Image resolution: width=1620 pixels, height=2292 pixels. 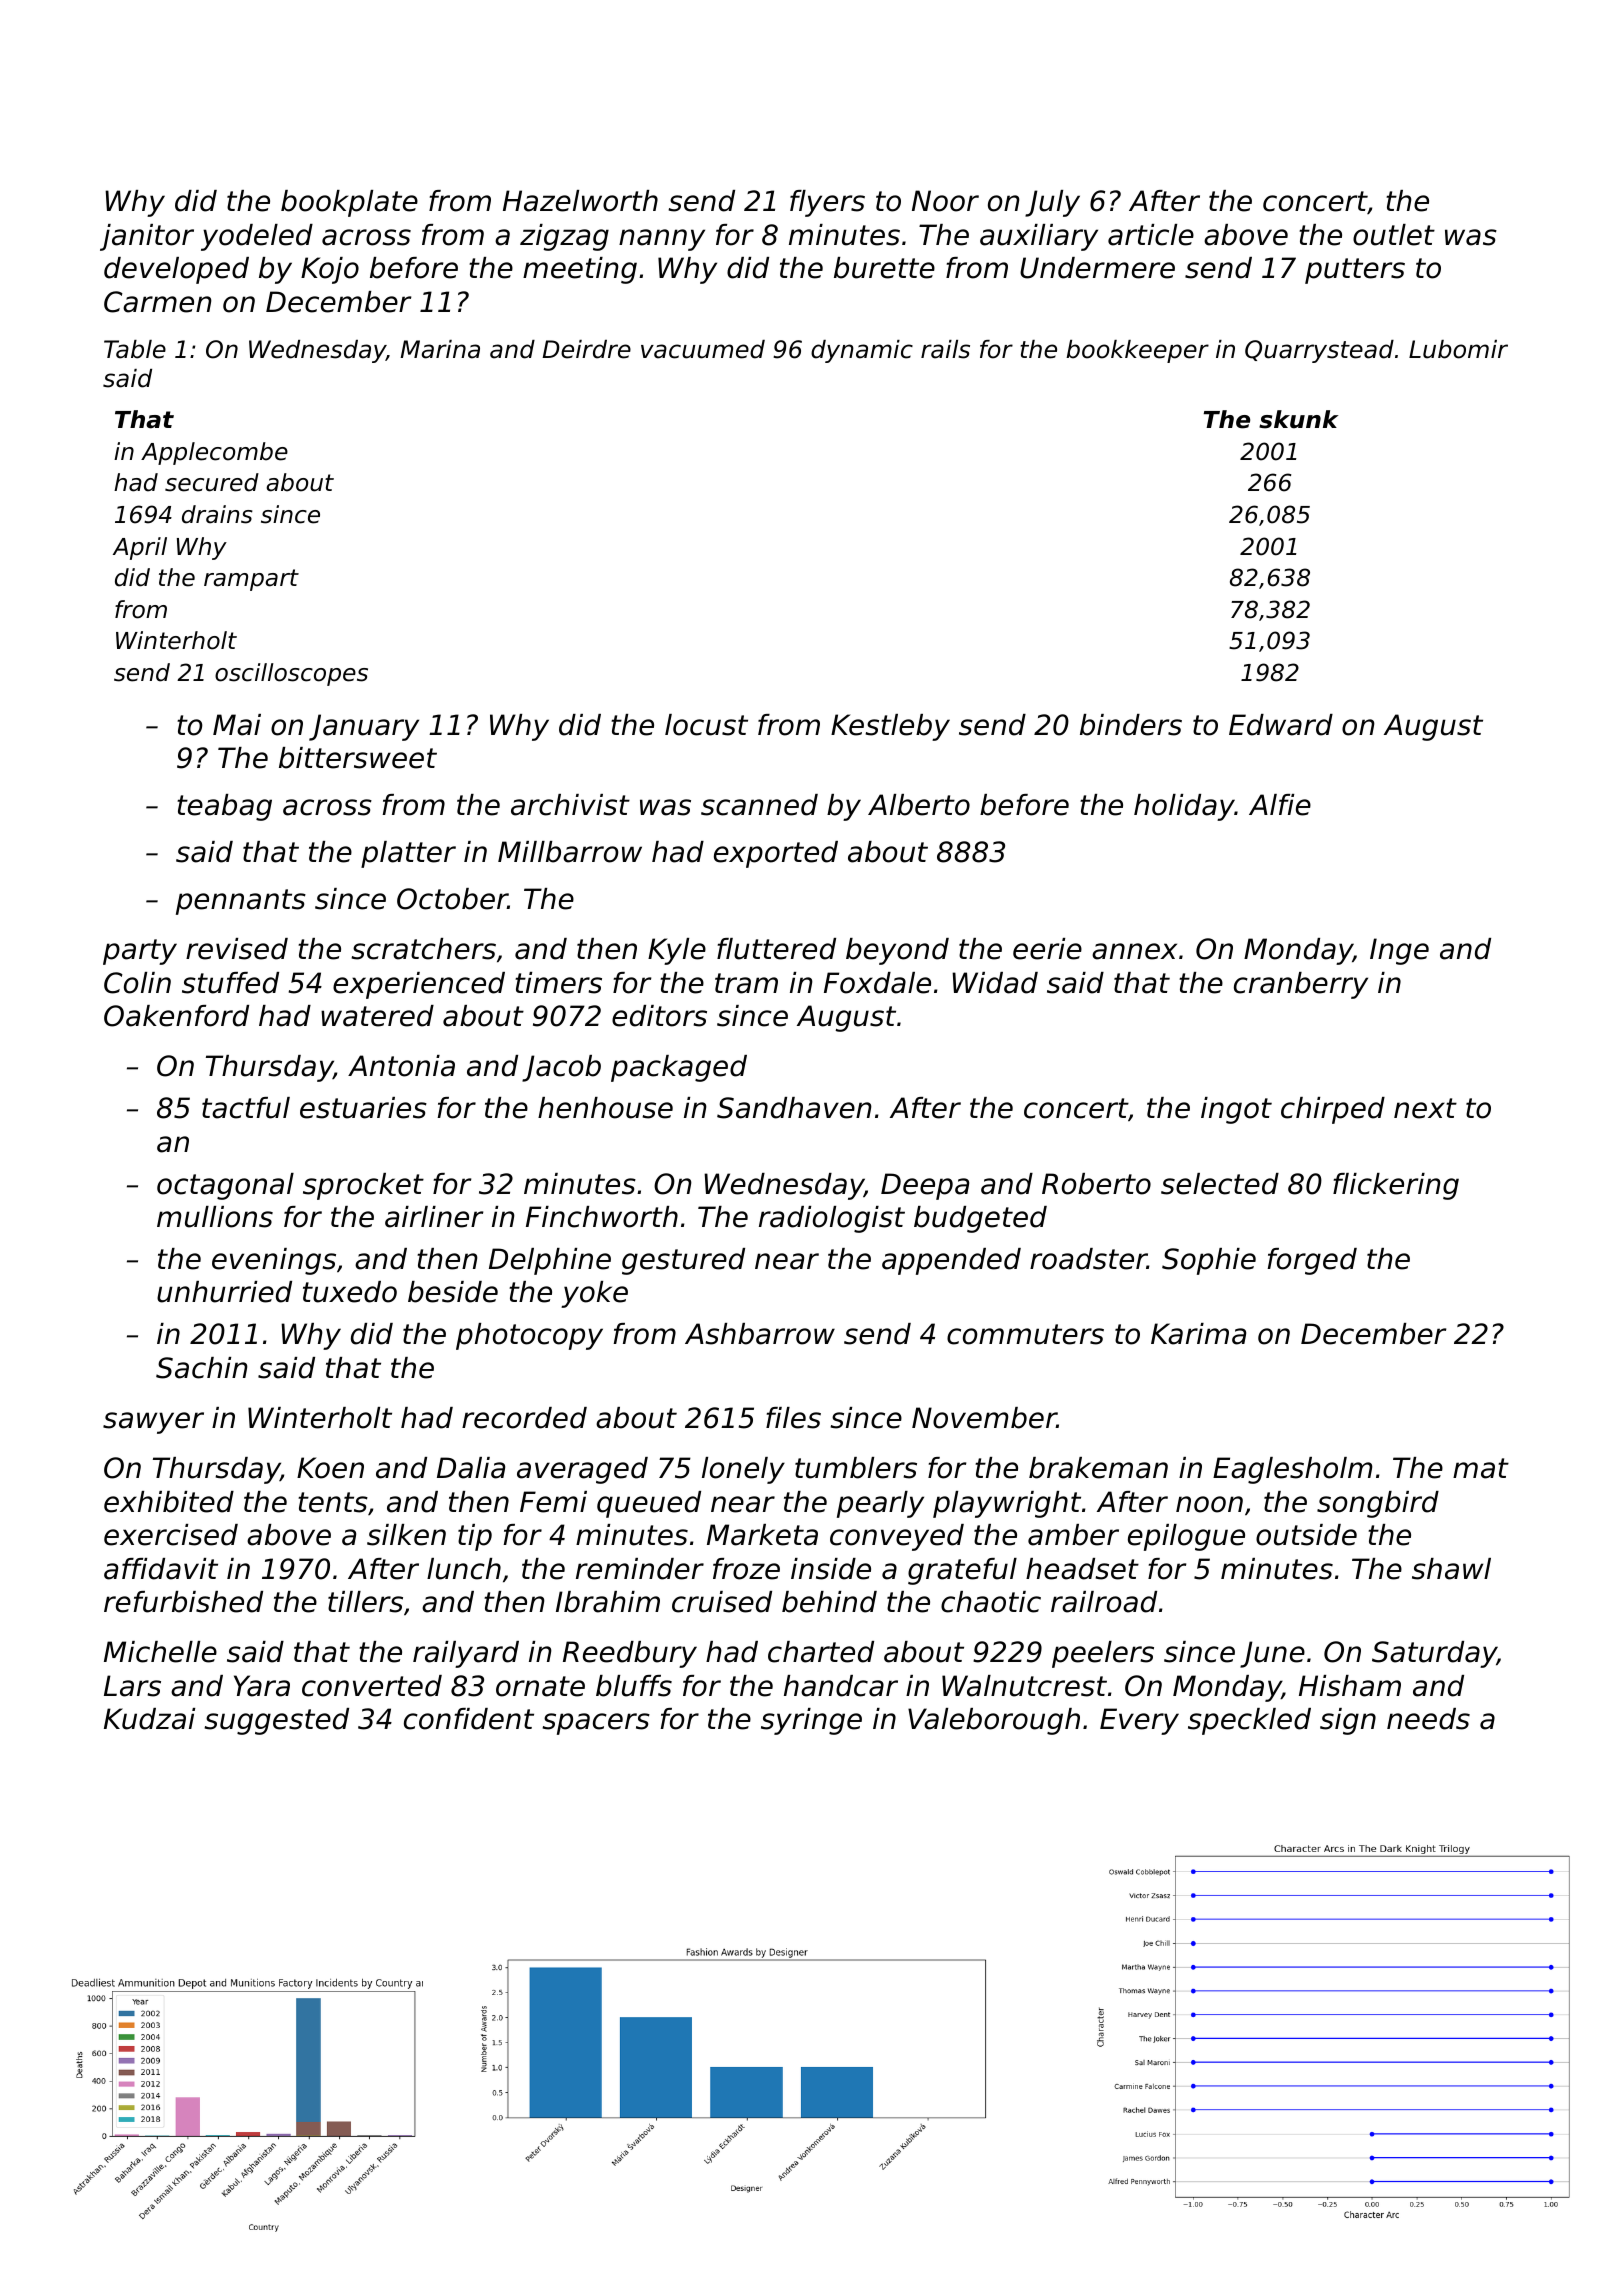 I want to click on averaged, so click(x=582, y=1470).
